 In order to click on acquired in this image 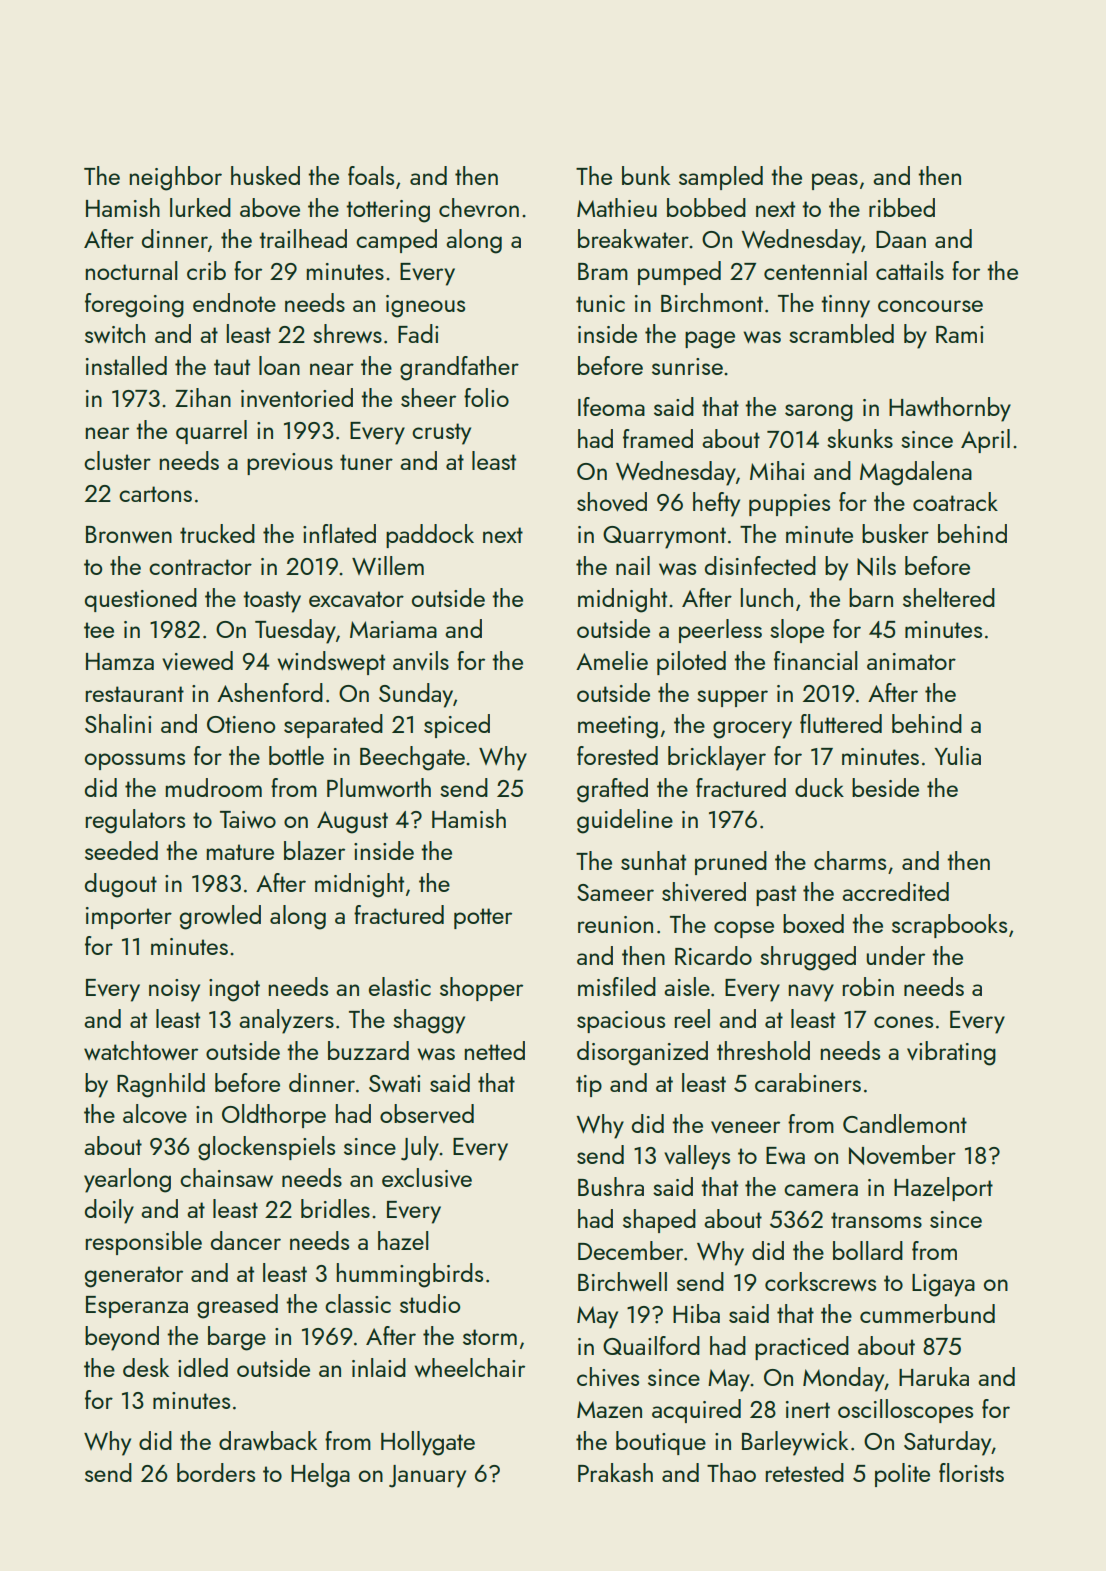, I will do `click(696, 1411)`.
